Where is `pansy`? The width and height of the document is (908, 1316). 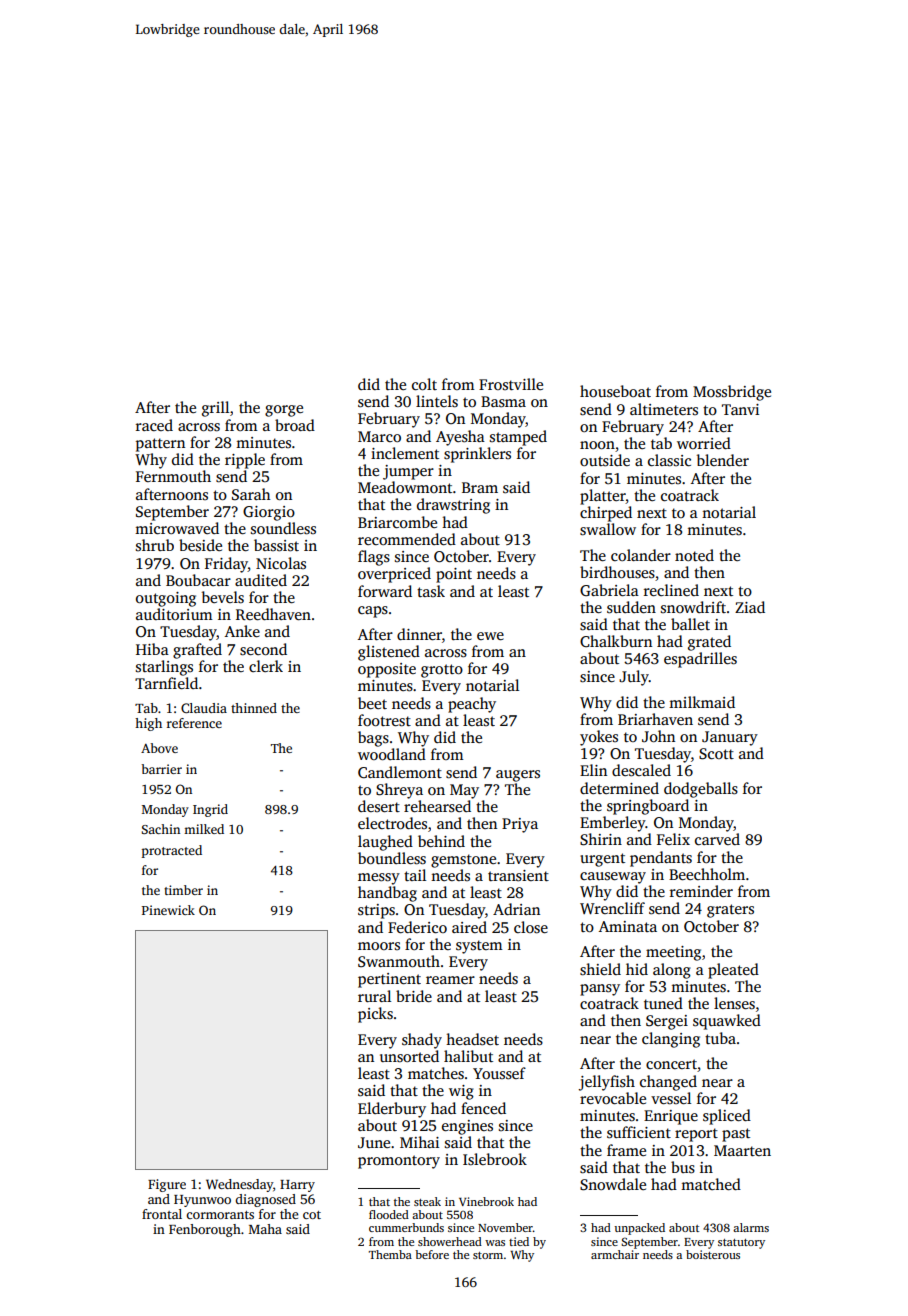
pansy is located at coordinates (600, 990).
